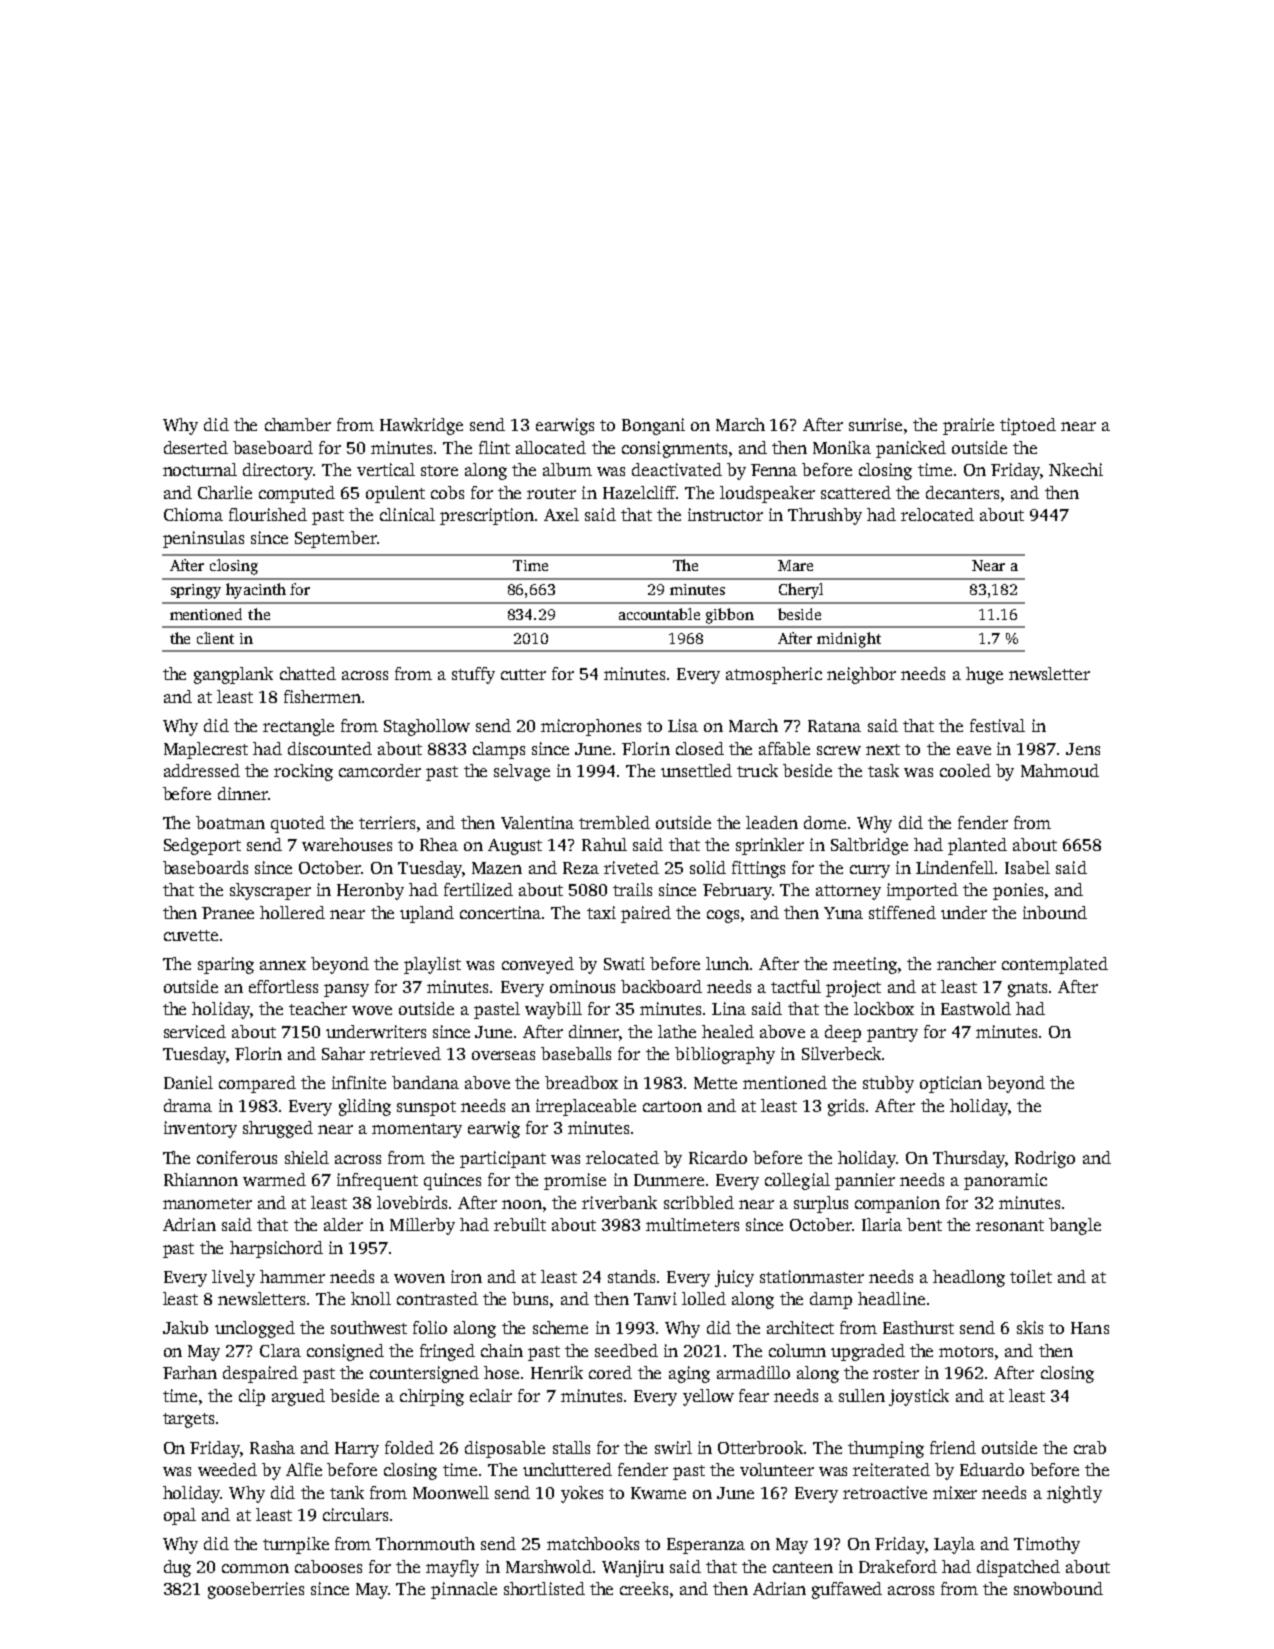 The width and height of the screenshot is (1274, 1649). What do you see at coordinates (502, 1350) in the screenshot?
I see `chain` at bounding box center [502, 1350].
